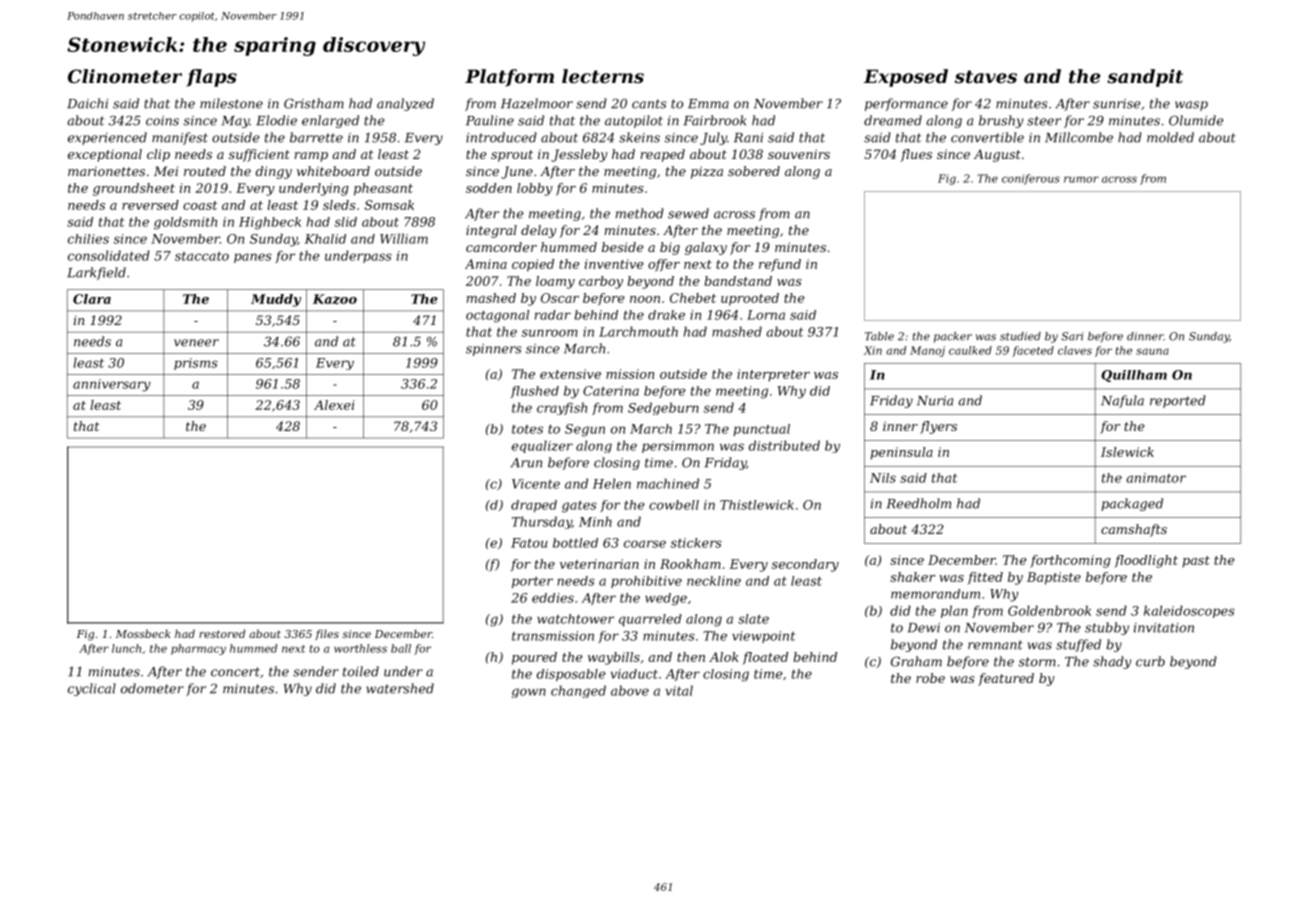 This image has height=924, width=1308. Describe the element at coordinates (92, 689) in the image. I see `cyclical` at that location.
